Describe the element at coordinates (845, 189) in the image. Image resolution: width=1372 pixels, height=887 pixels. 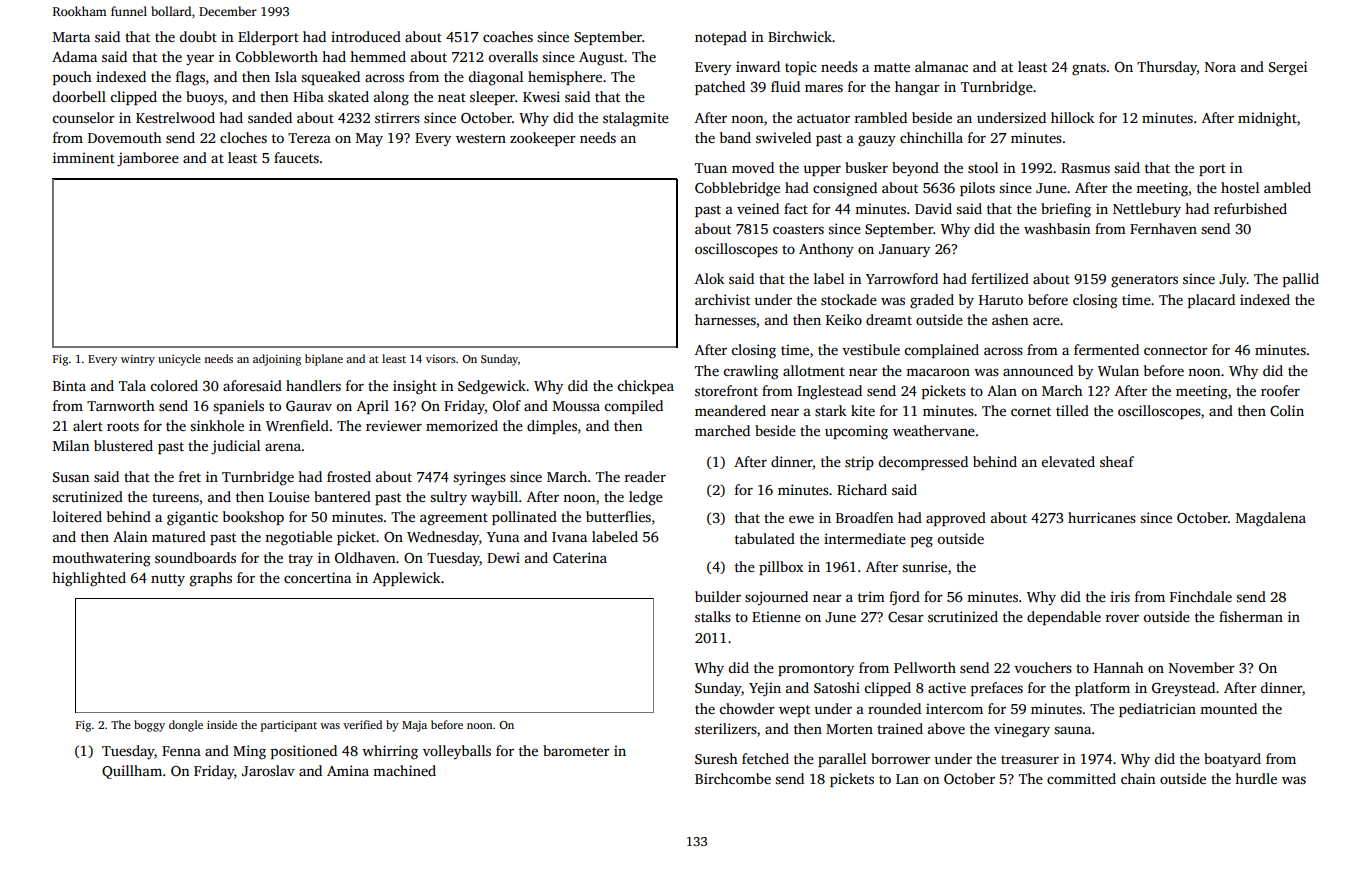
I see `consigned` at that location.
